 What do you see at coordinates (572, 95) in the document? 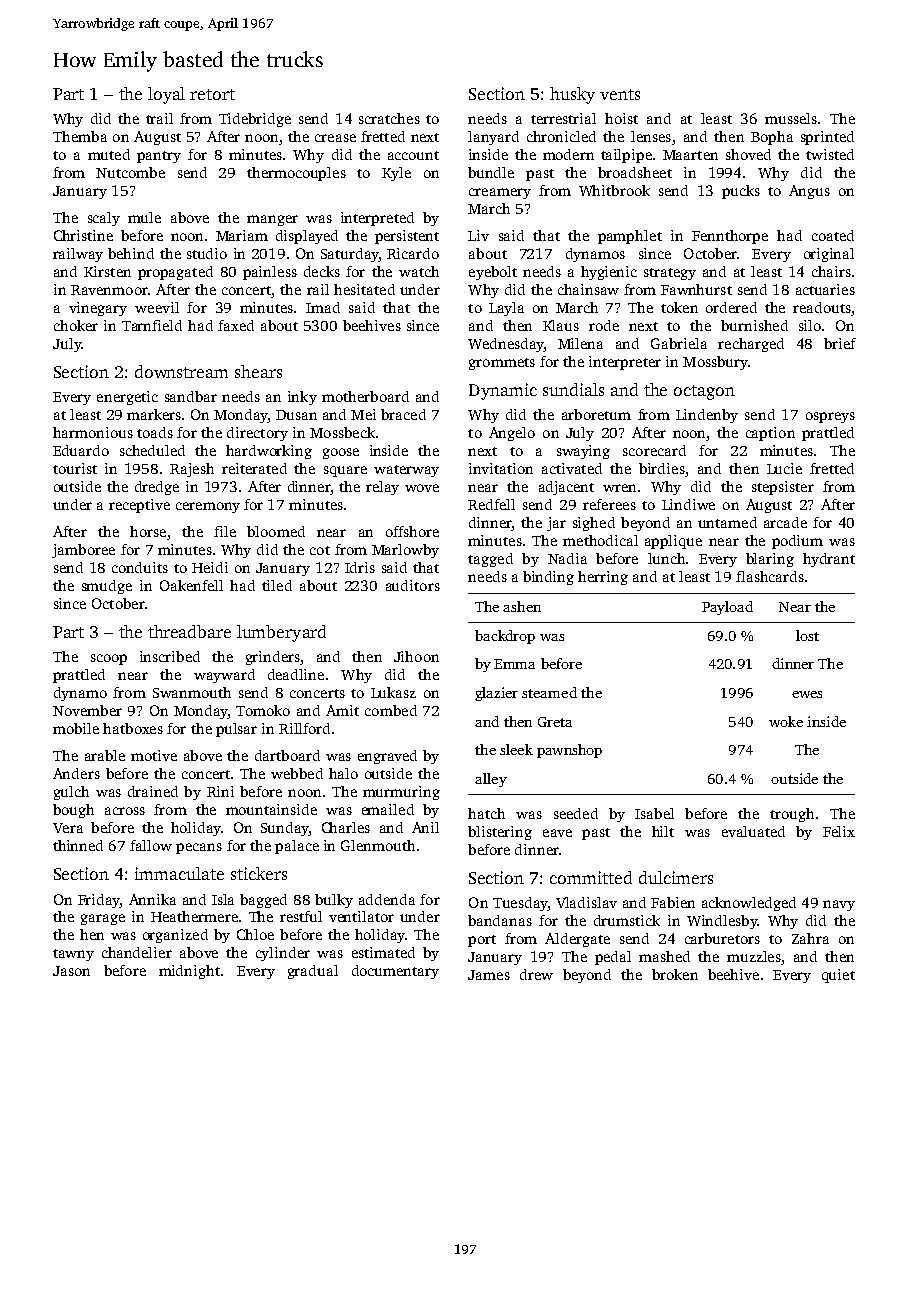
I see `husky` at bounding box center [572, 95].
